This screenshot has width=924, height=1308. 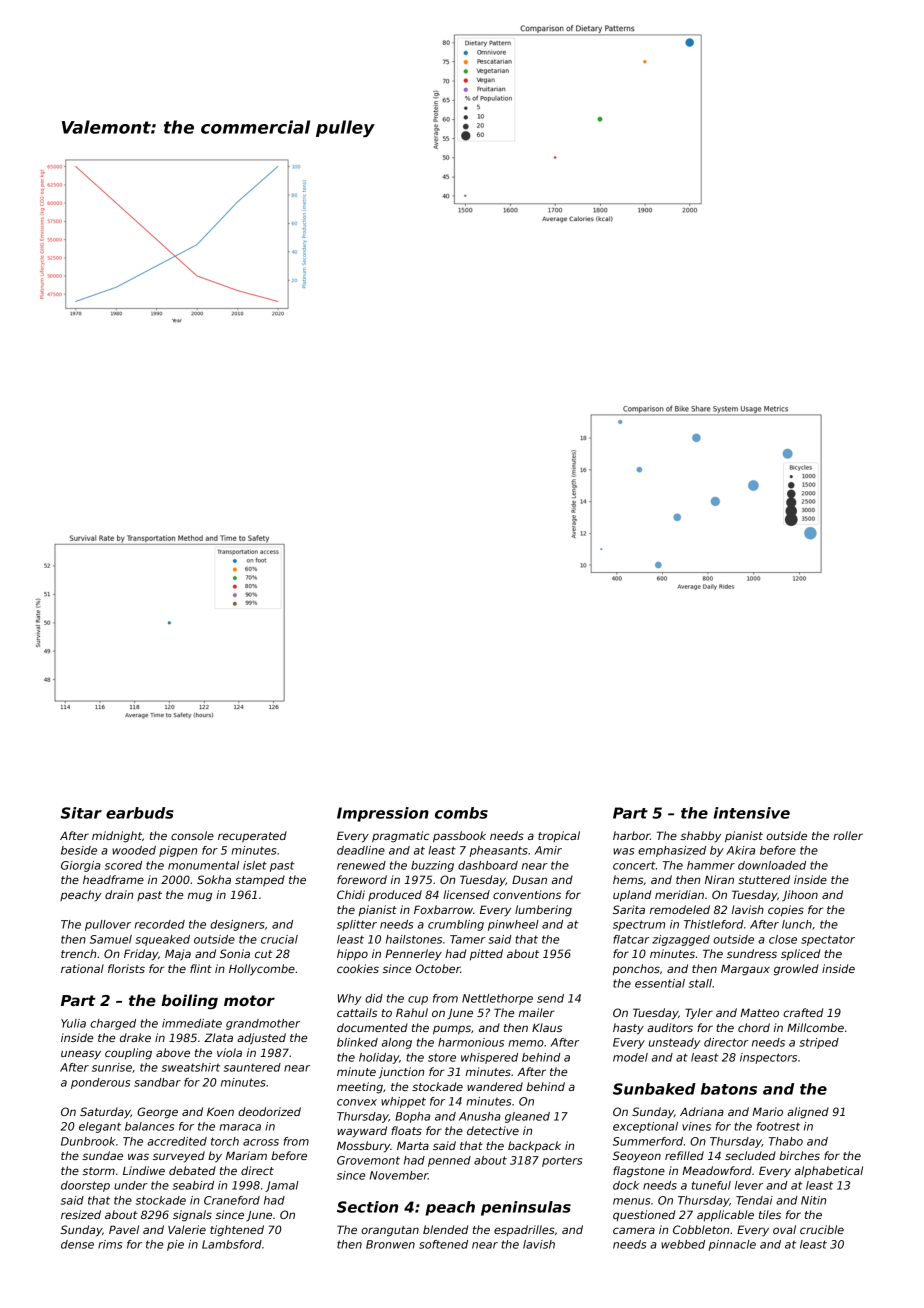 I want to click on Yulia, so click(x=73, y=1023).
